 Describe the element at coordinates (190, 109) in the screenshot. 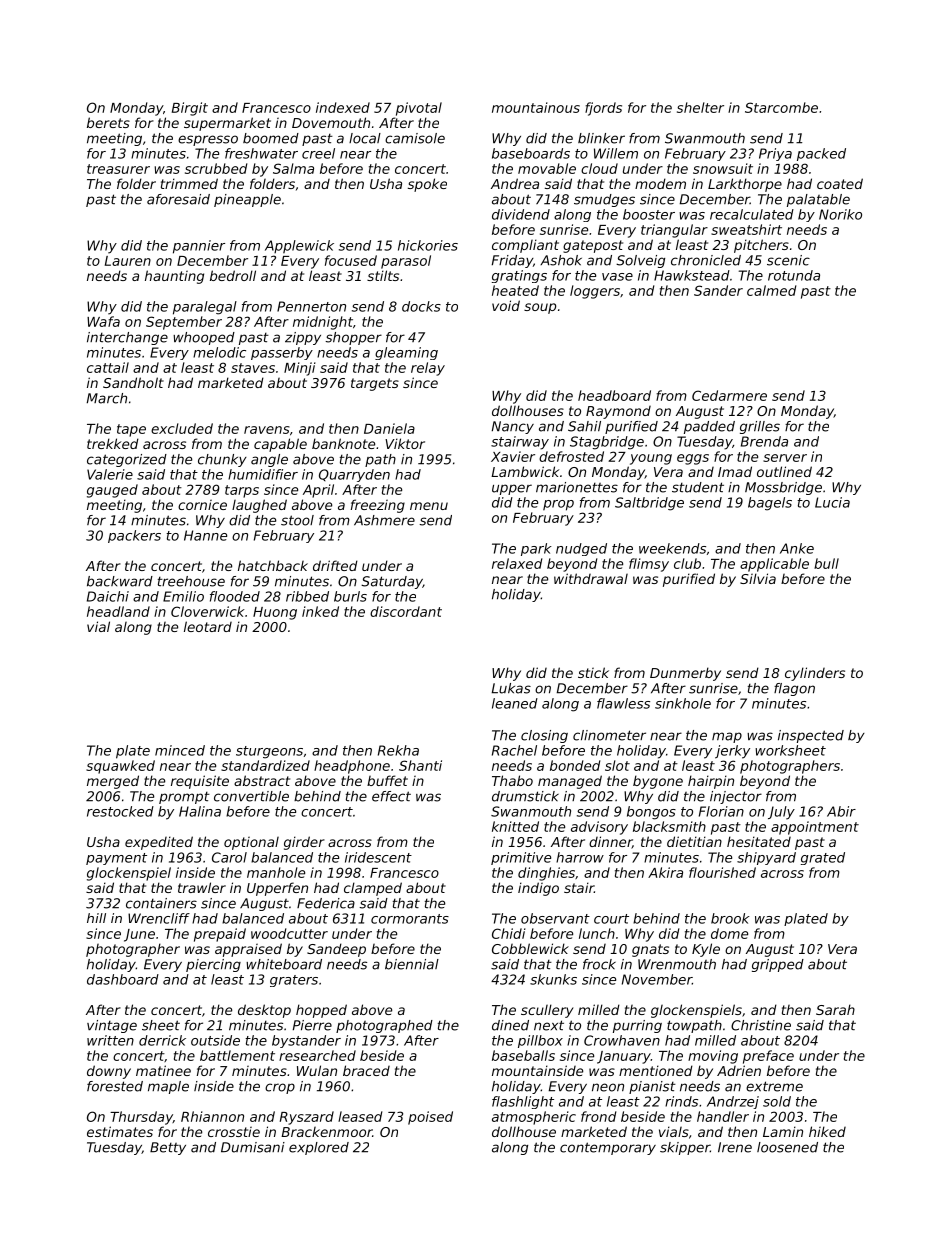

I see `Birgit` at that location.
